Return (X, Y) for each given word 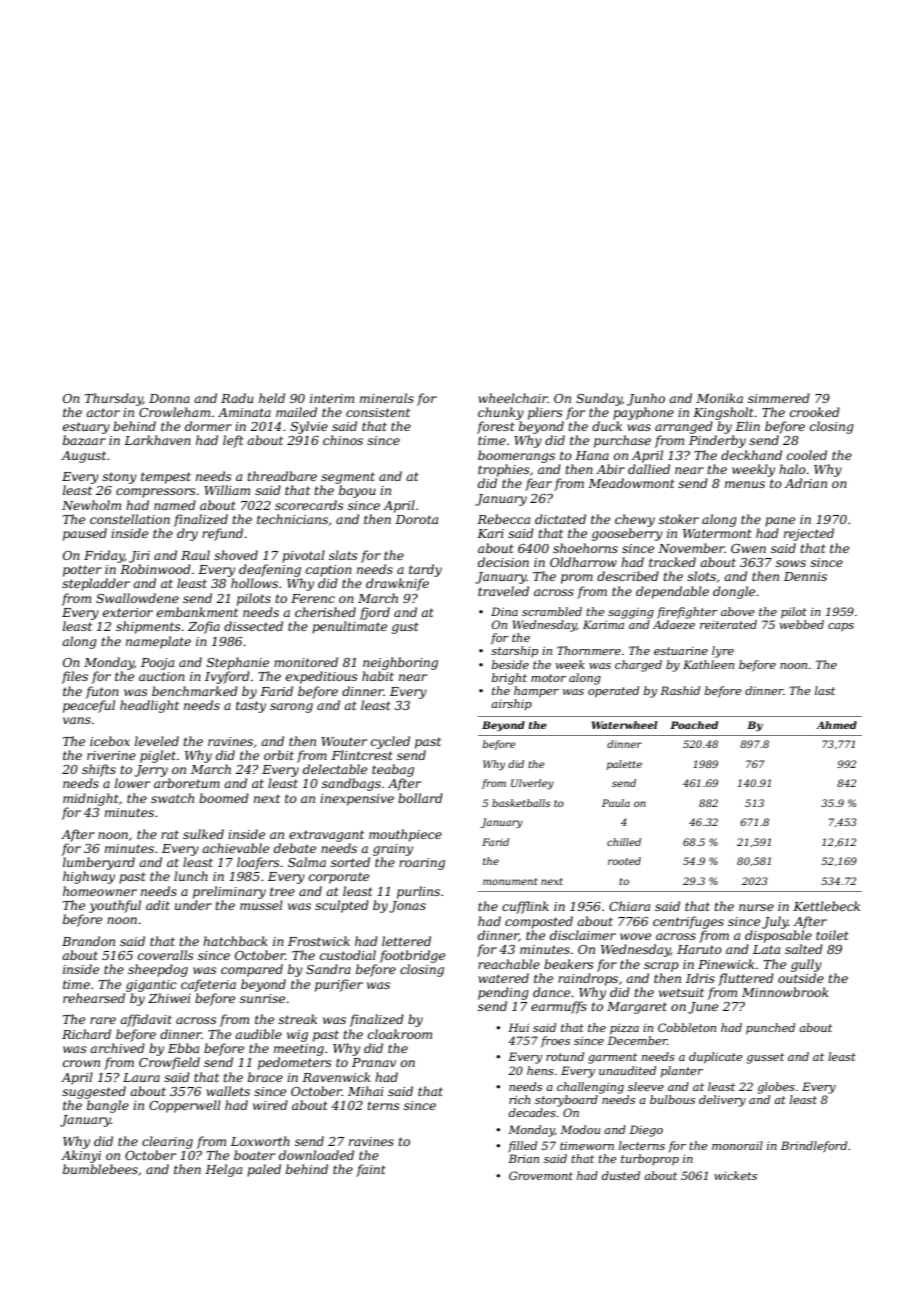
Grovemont (541, 1175)
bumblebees (100, 1169)
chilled (624, 842)
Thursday (114, 399)
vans (77, 720)
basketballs (521, 803)
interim (332, 398)
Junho (646, 399)
